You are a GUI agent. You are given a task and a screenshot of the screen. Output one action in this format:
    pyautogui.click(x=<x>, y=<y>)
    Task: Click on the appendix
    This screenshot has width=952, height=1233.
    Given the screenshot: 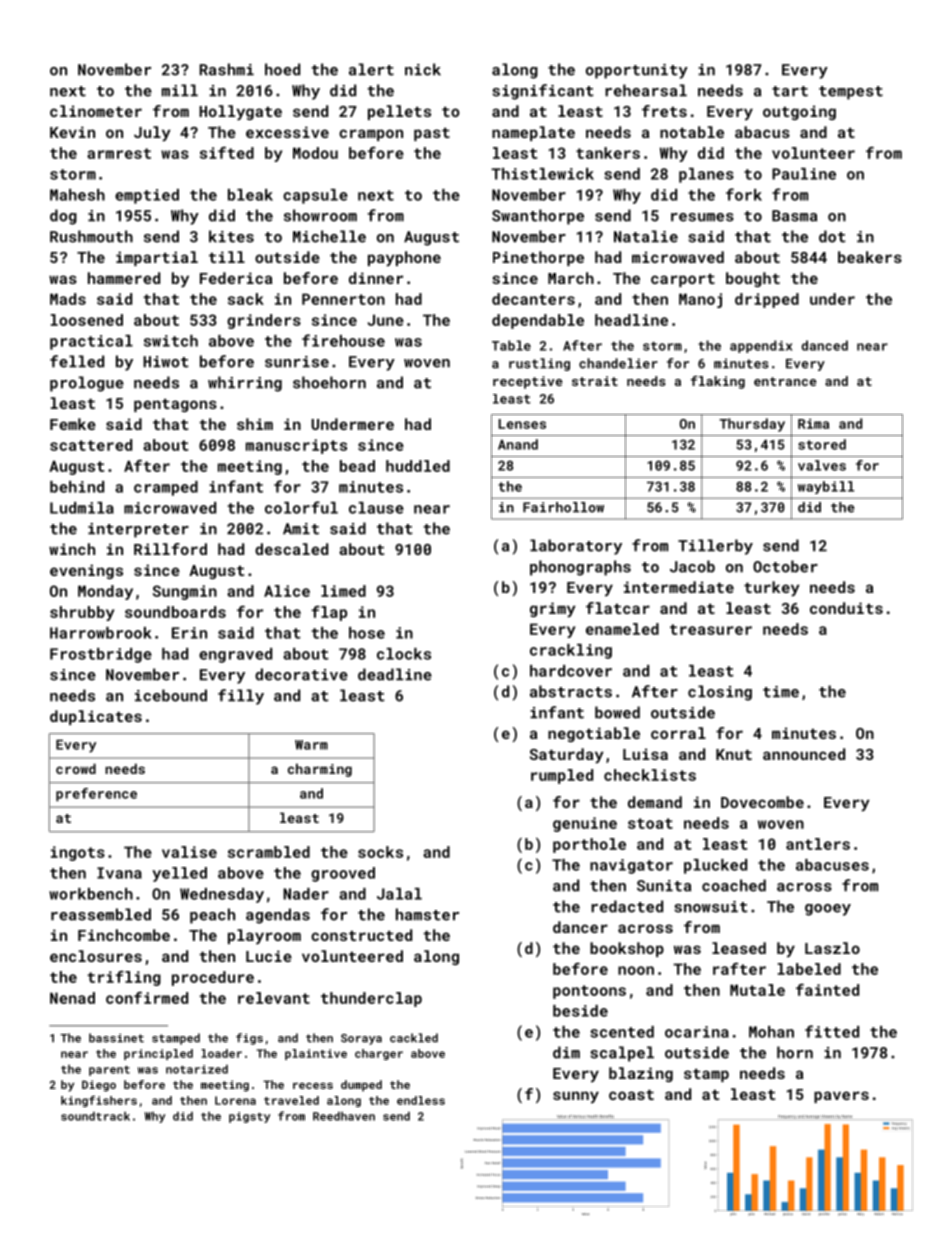 What is the action you would take?
    pyautogui.click(x=761, y=346)
